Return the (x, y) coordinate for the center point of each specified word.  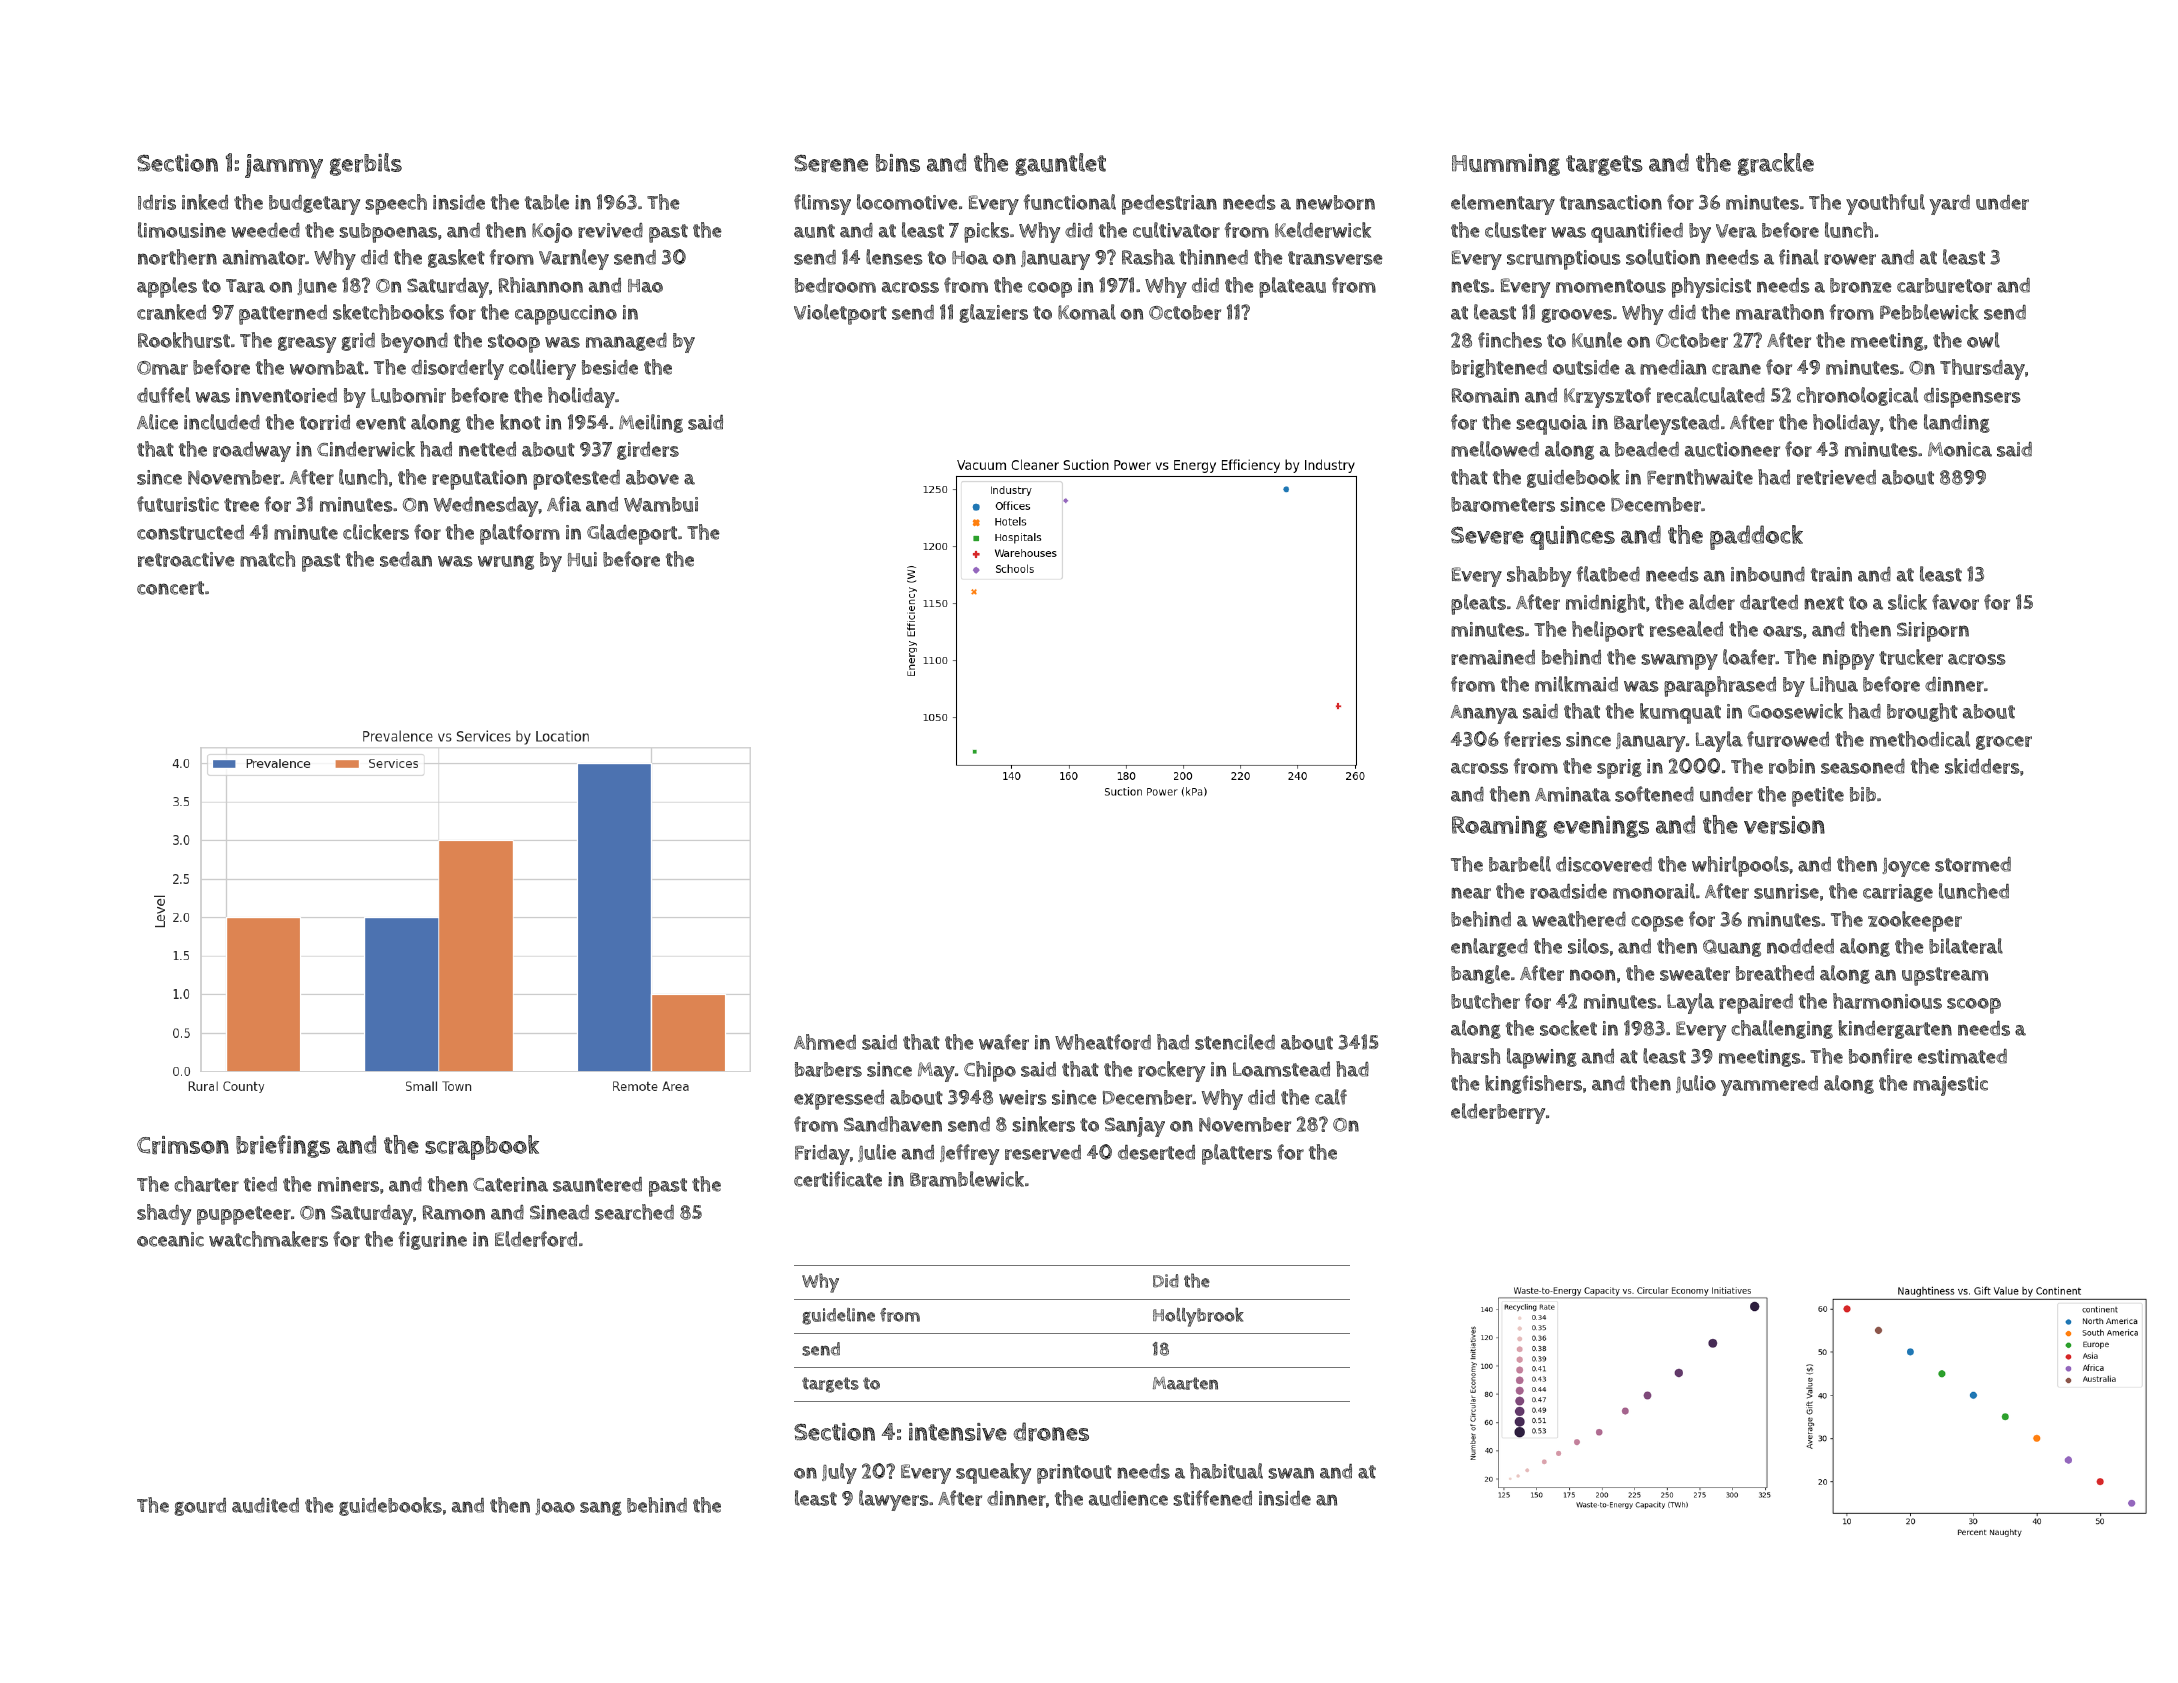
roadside (1568, 891)
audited (265, 1505)
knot (520, 422)
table (547, 202)
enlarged (1489, 947)
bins (898, 163)
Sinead (559, 1212)
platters (1237, 1154)
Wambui (661, 504)
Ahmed (825, 1042)
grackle (1776, 164)
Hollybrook (1198, 1317)
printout (1074, 1474)
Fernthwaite (1700, 477)
